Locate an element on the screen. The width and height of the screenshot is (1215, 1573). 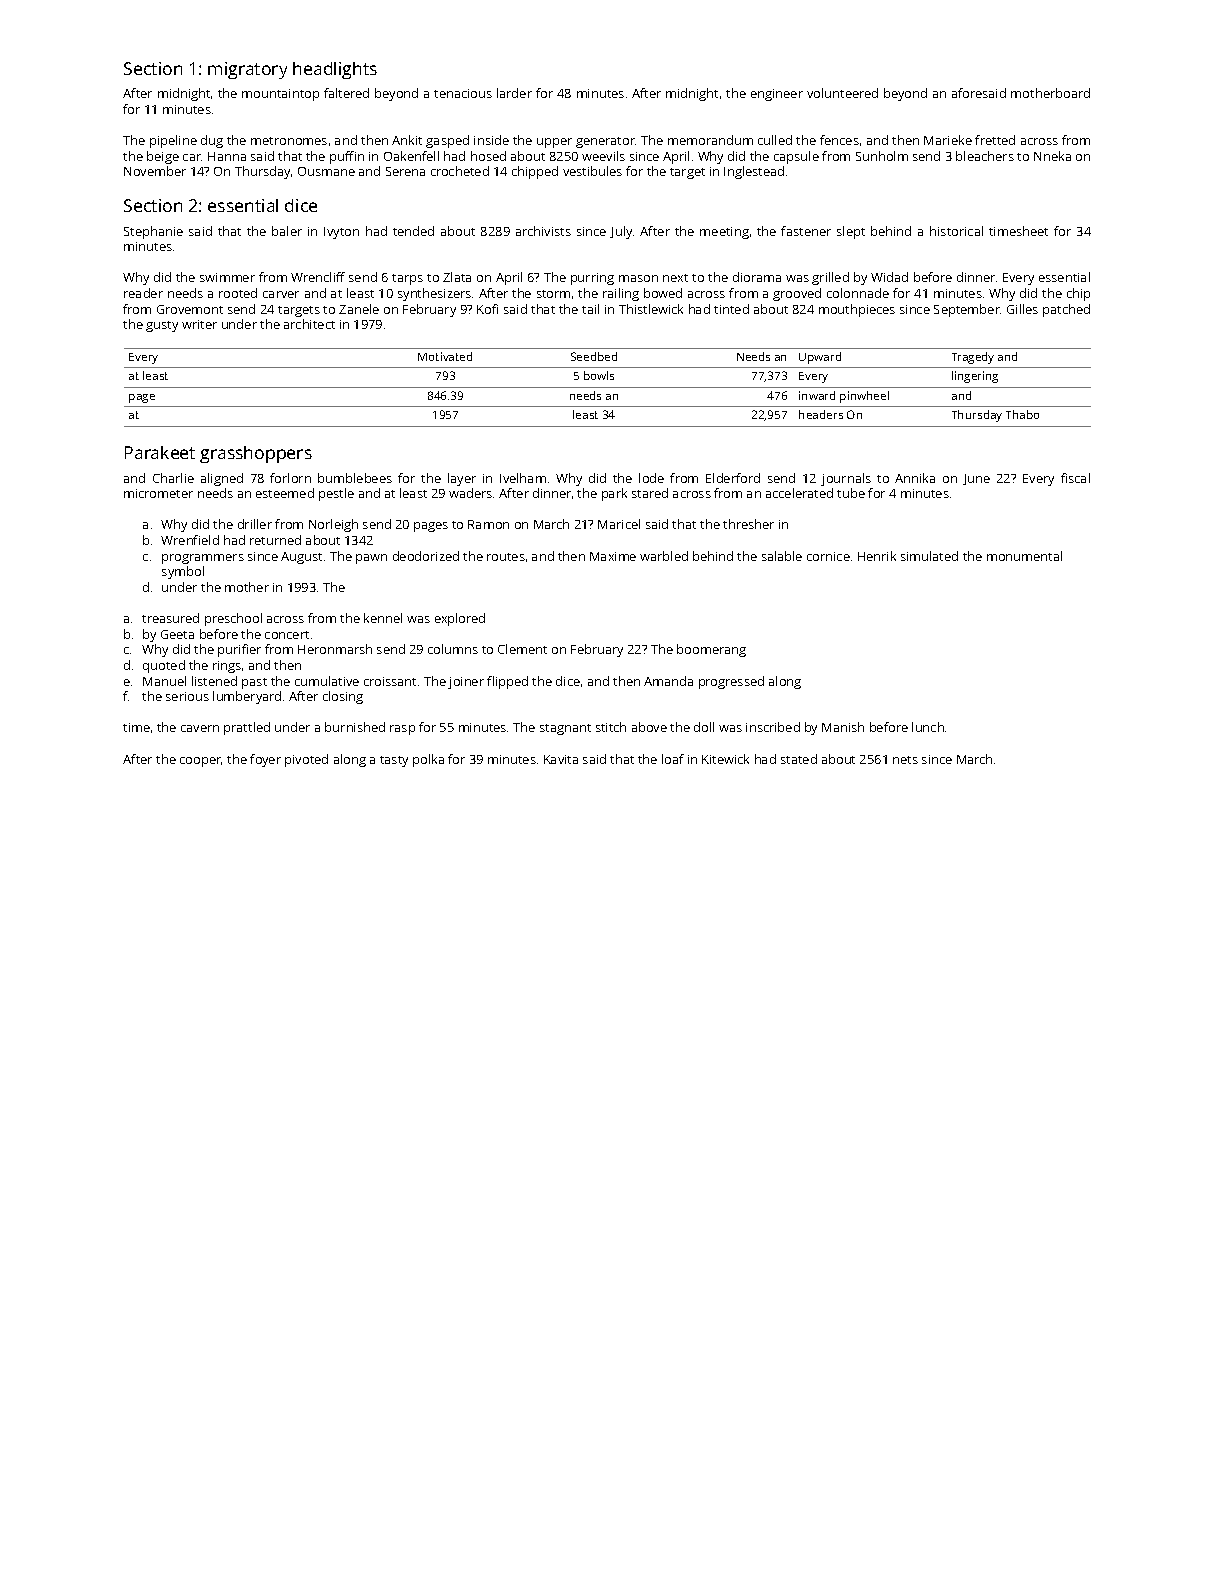
Gilles is located at coordinates (1022, 309).
